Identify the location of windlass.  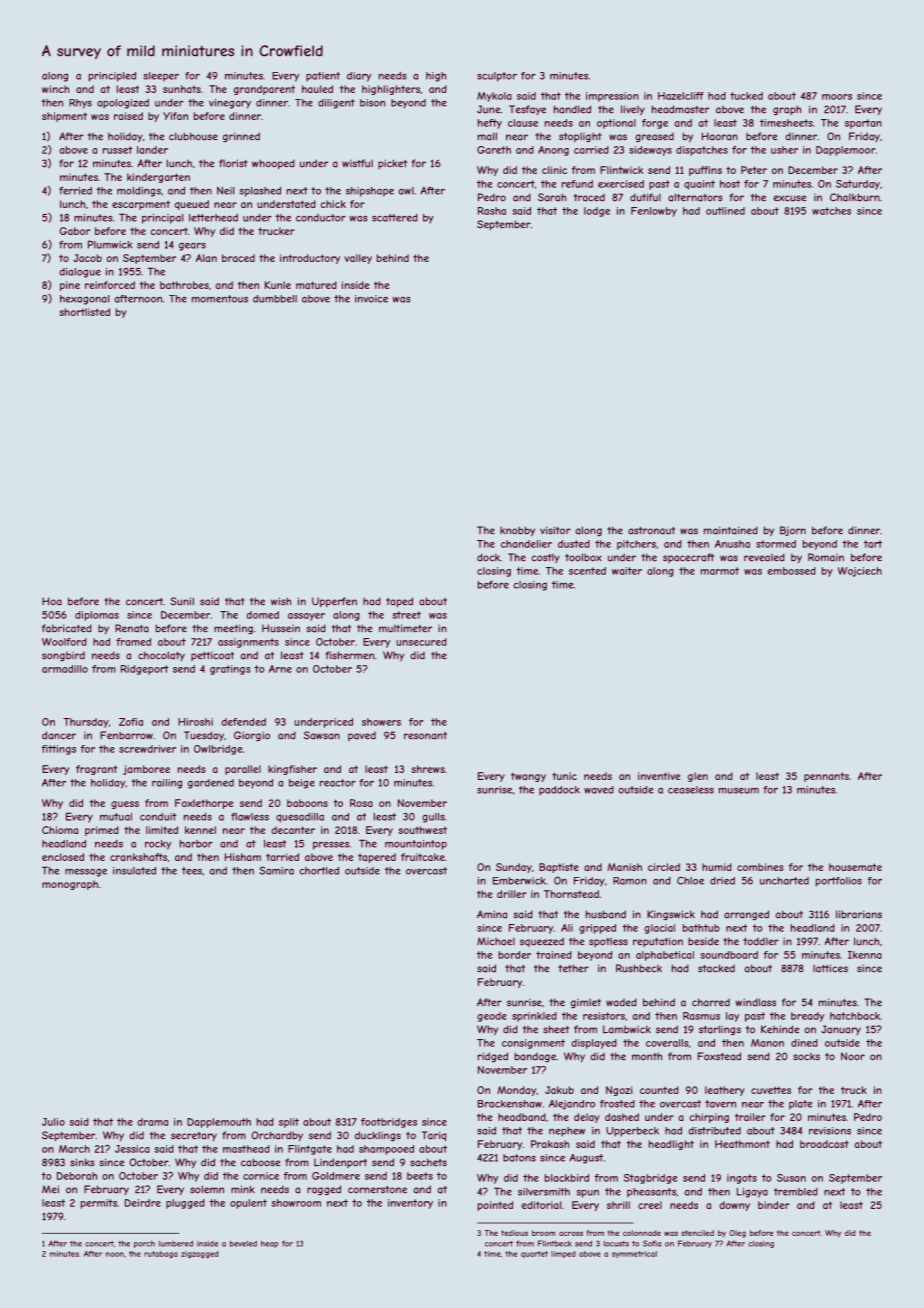
(755, 1002).
